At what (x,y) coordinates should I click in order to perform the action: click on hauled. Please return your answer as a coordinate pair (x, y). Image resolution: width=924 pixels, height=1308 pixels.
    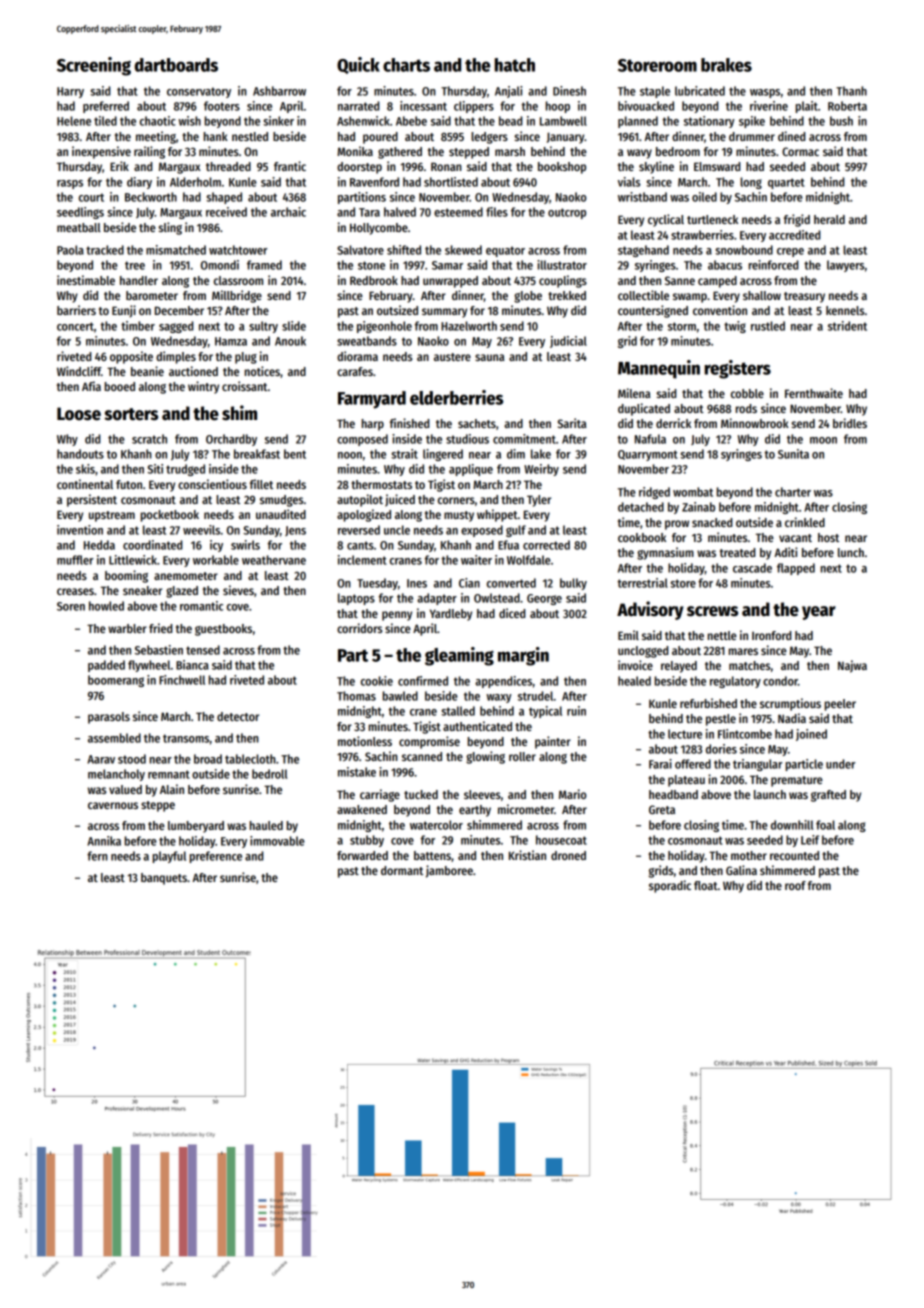
    Looking at the image, I should click on (266, 825).
